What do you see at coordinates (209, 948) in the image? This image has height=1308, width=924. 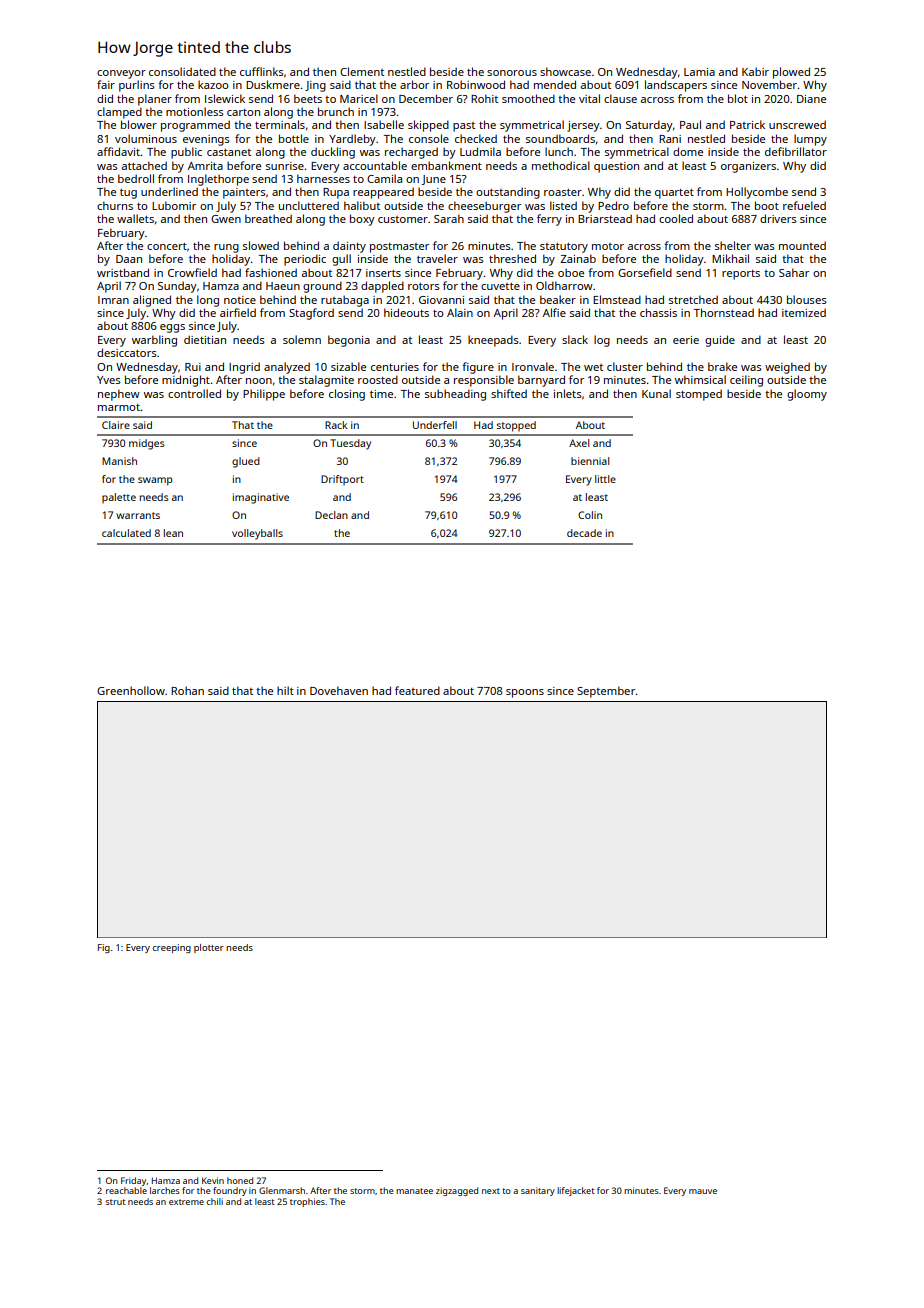 I see `plotter` at bounding box center [209, 948].
